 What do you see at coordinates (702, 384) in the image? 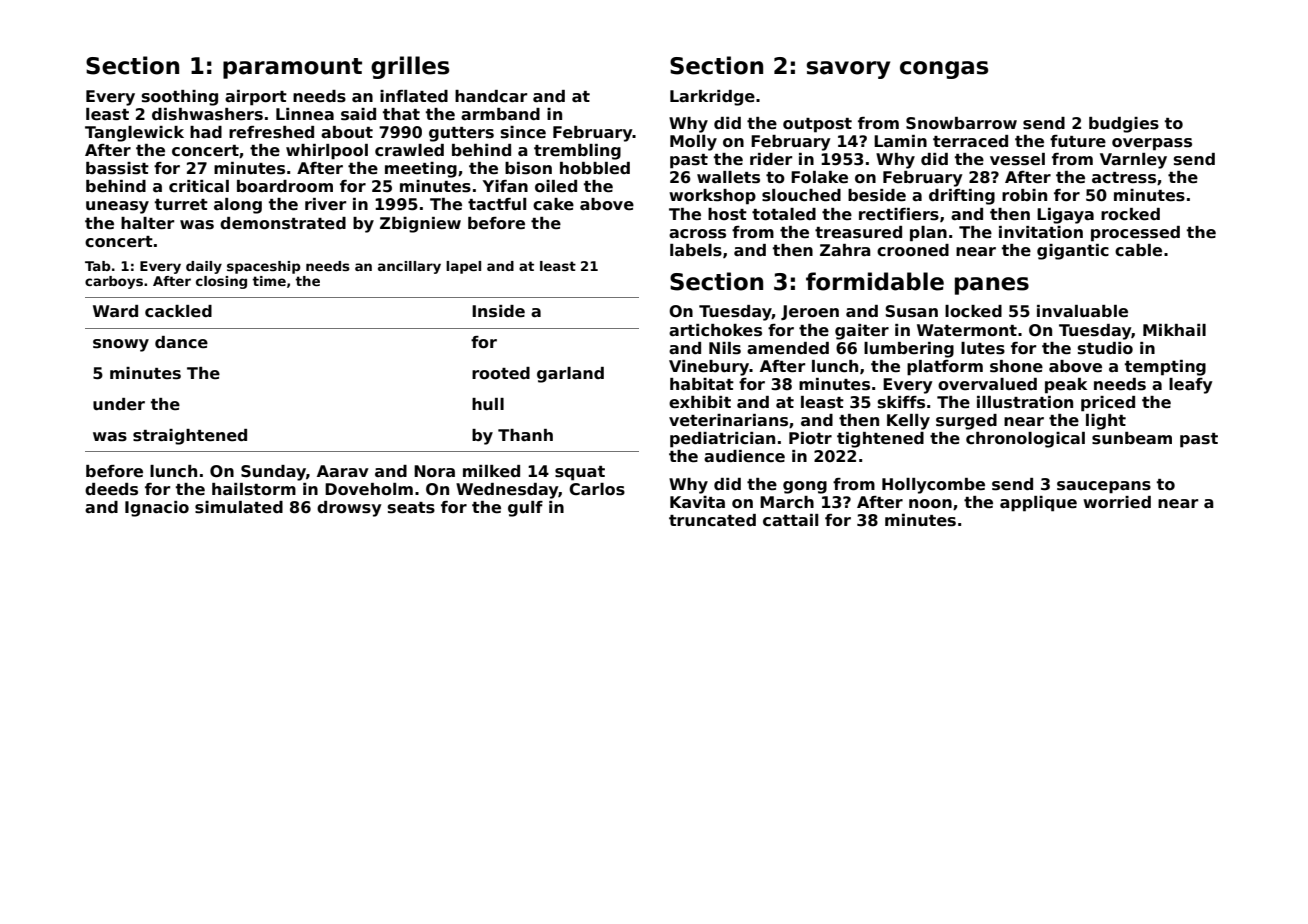
I see `habitat` at bounding box center [702, 384].
